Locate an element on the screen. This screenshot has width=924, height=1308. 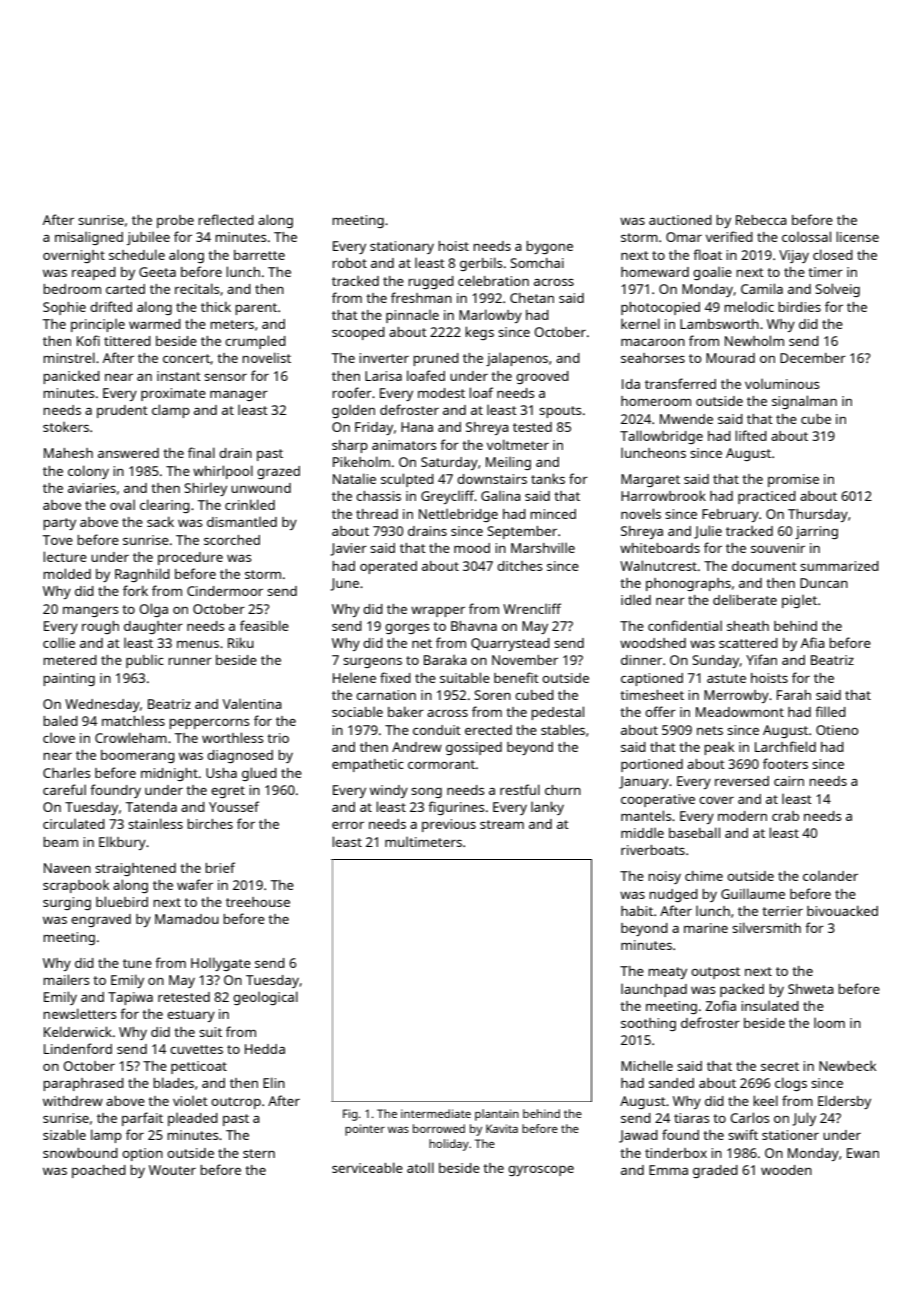
probe is located at coordinates (175, 221).
